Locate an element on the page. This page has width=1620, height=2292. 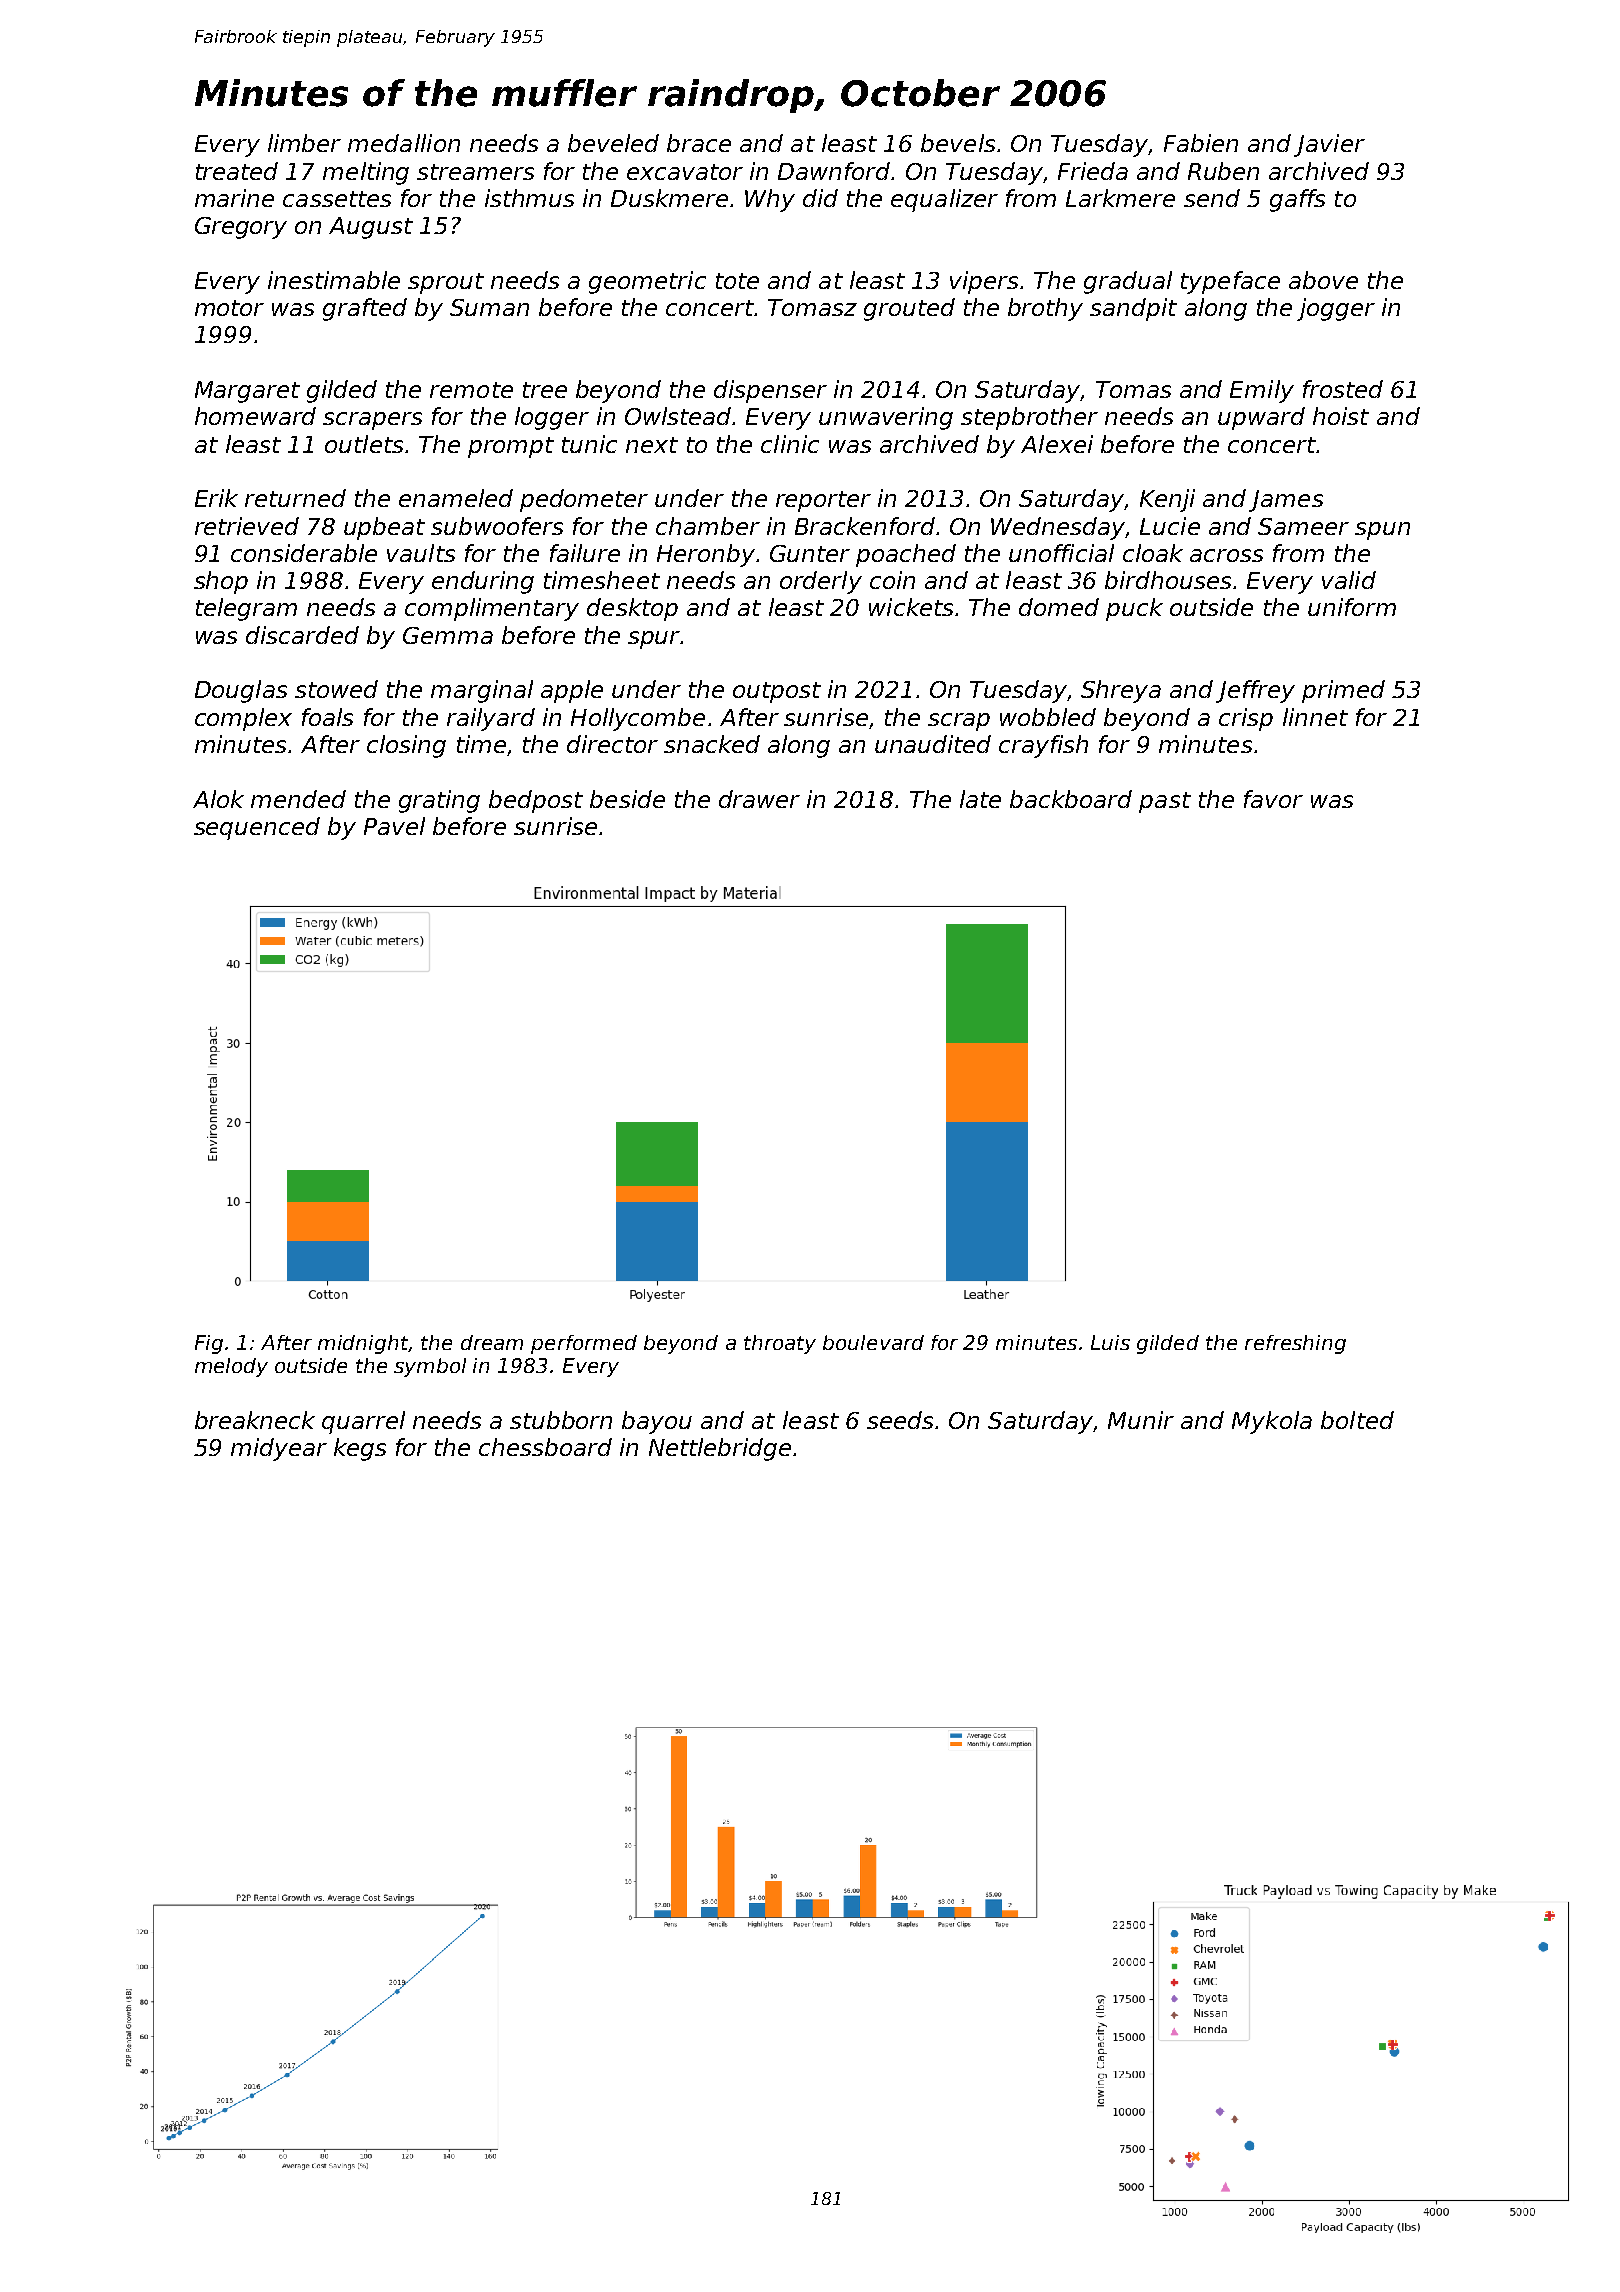
refreshing is located at coordinates (1295, 1344).
